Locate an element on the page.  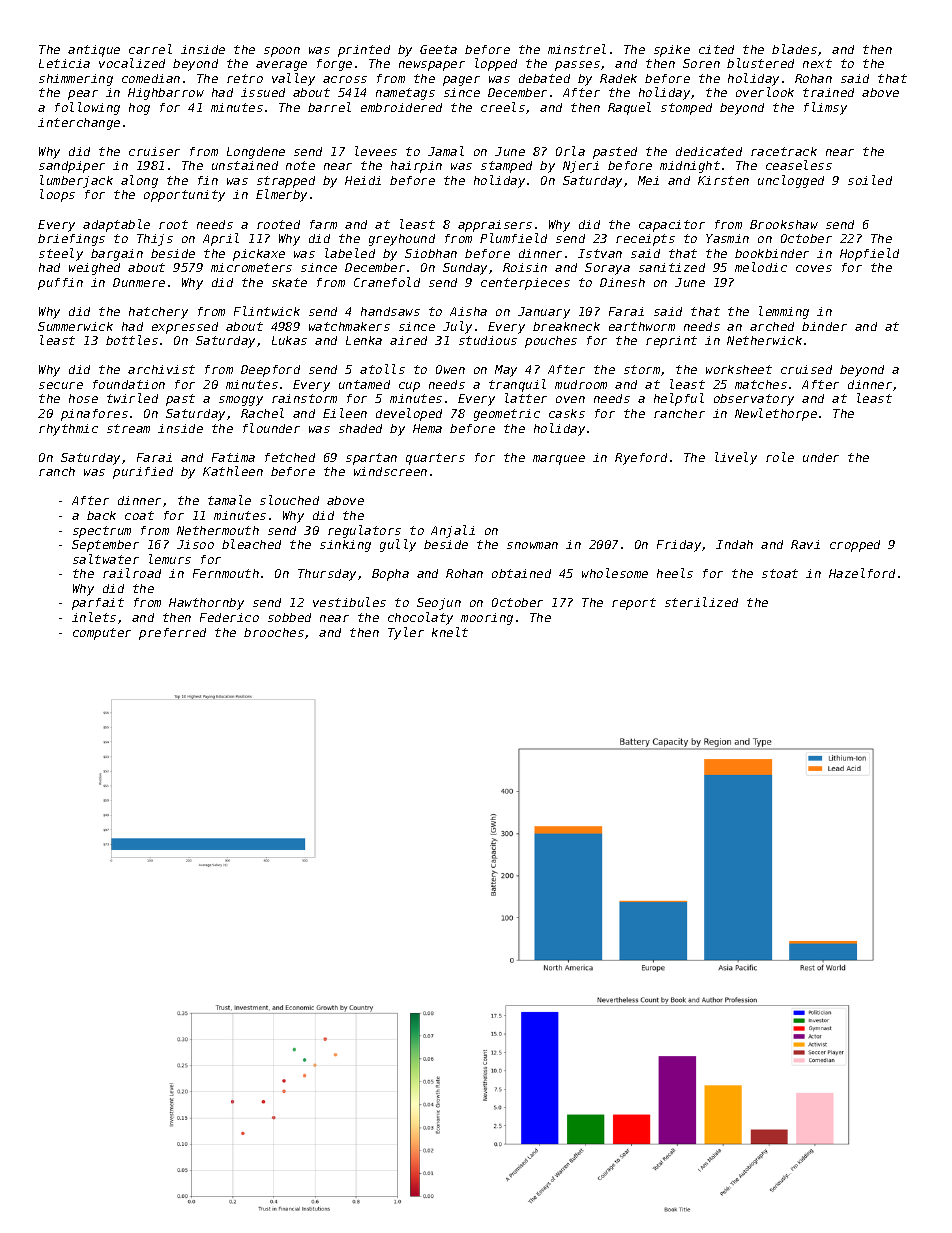
Nethermouth is located at coordinates (218, 530).
